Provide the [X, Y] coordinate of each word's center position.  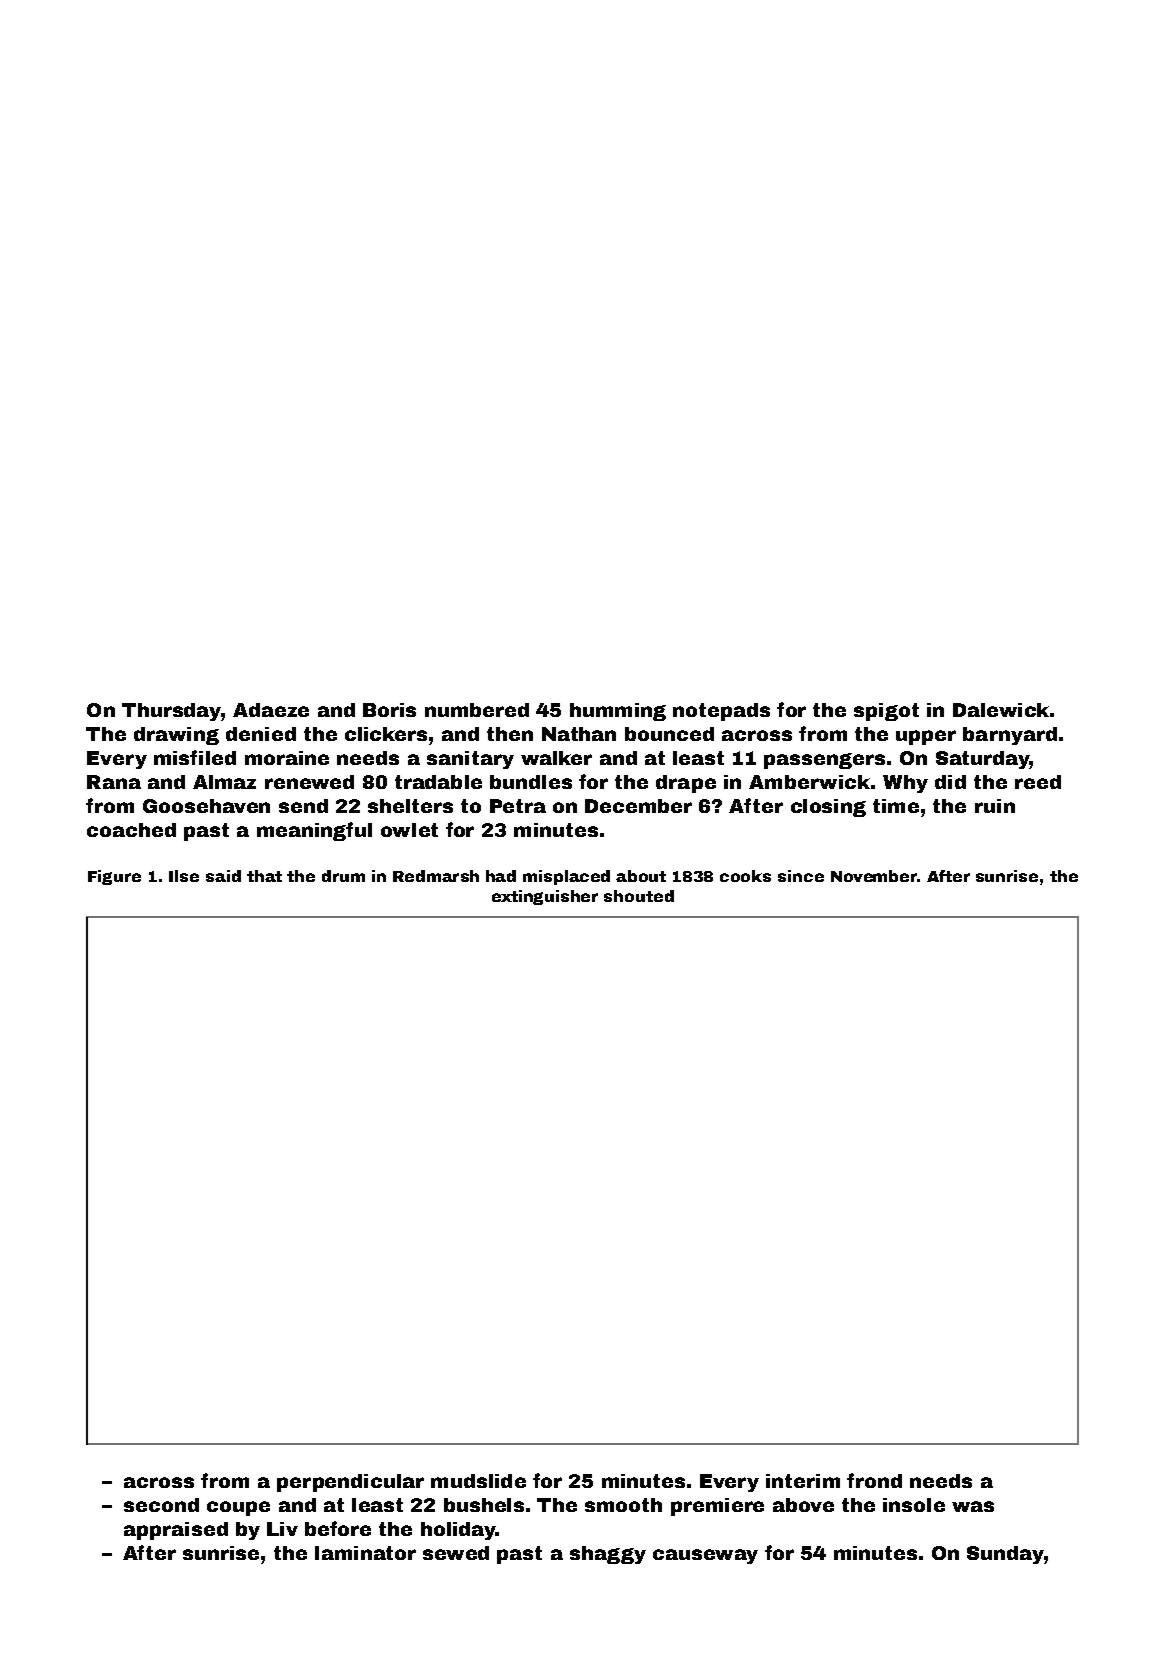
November [874, 876]
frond [874, 1480]
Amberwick [809, 782]
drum [343, 876]
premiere [717, 1507]
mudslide [478, 1481]
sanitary [470, 760]
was [973, 1506]
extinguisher [545, 897]
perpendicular [350, 1483]
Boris [389, 710]
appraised [176, 1531]
